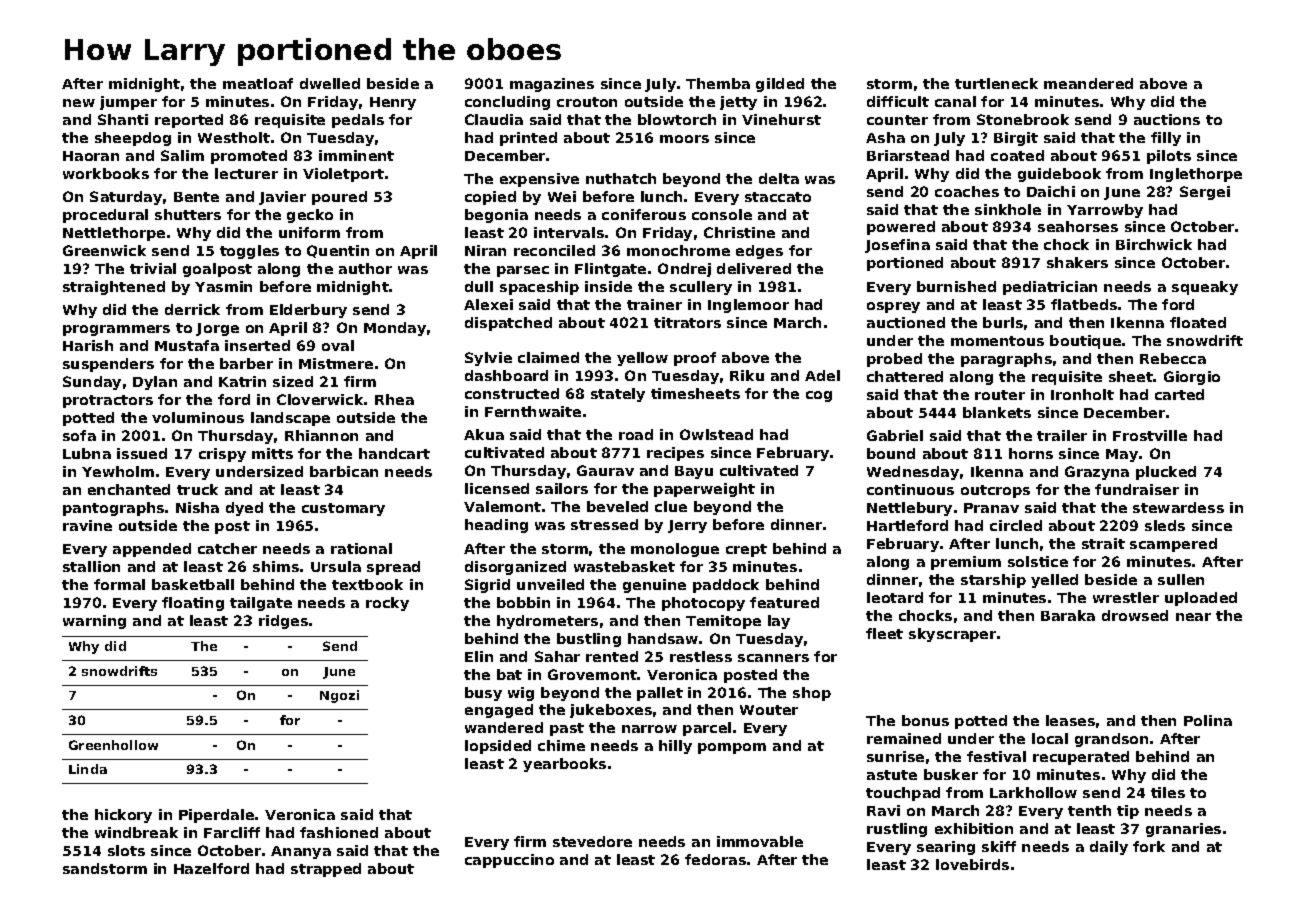  What do you see at coordinates (996, 83) in the screenshot?
I see `turtleneck` at bounding box center [996, 83].
